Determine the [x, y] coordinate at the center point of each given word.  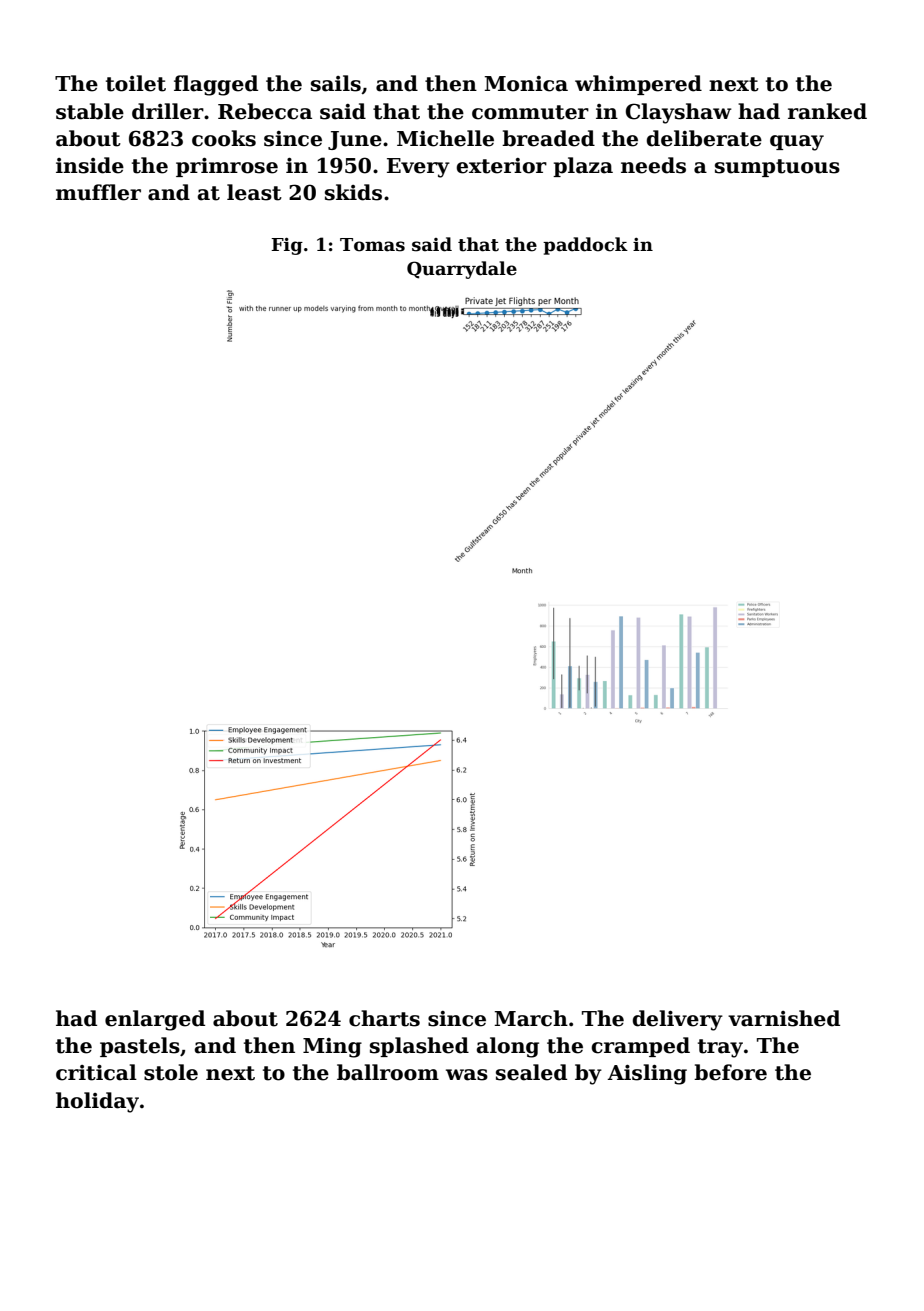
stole [171, 1072]
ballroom [388, 1072]
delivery [677, 1020]
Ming [332, 1048]
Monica [526, 84]
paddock [585, 246]
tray [720, 1048]
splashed [419, 1047]
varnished [784, 1018]
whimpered [638, 85]
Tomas [372, 245]
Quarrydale [462, 270]
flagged [216, 85]
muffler [98, 192]
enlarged [155, 1020]
